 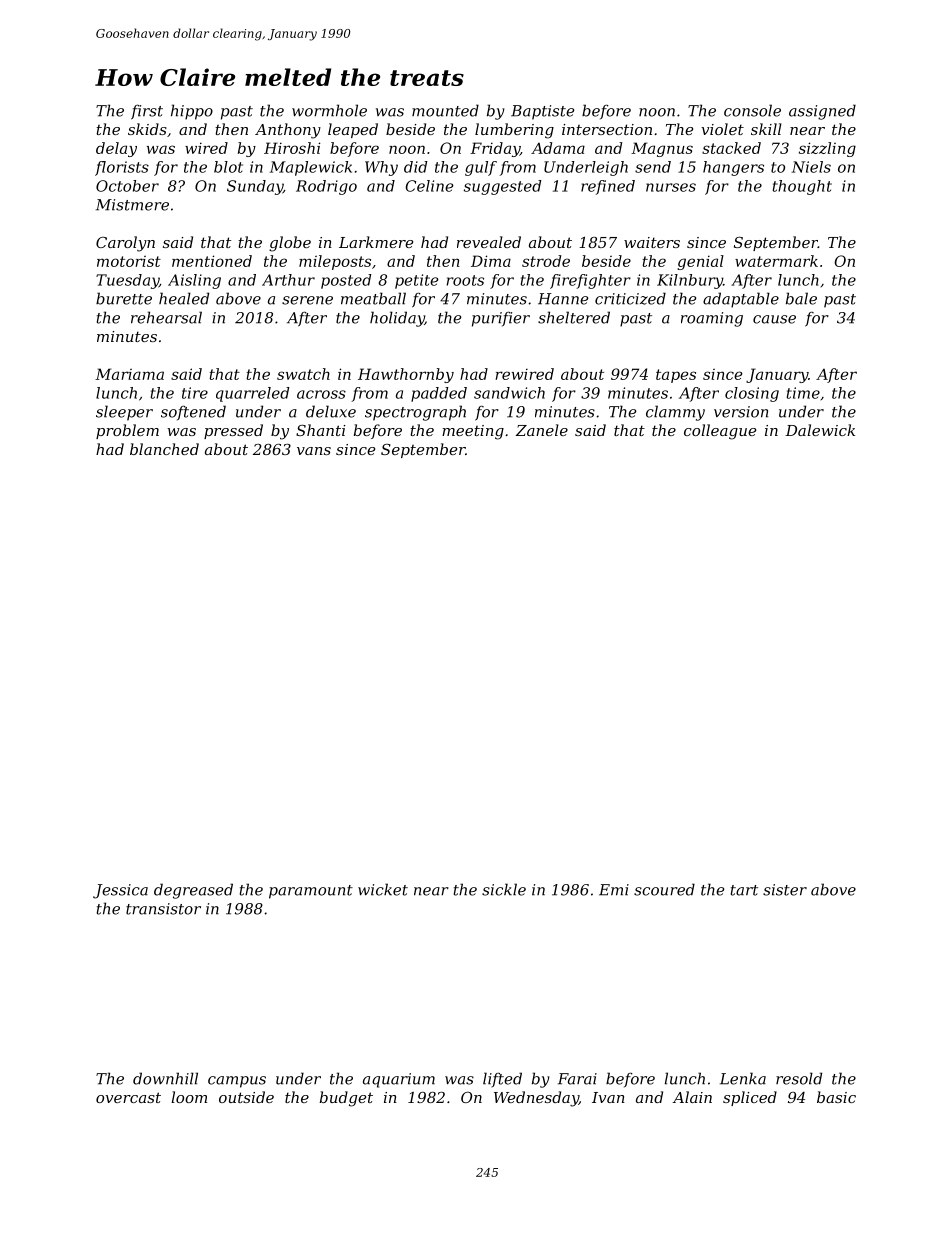 I want to click on scoured, so click(x=664, y=889).
